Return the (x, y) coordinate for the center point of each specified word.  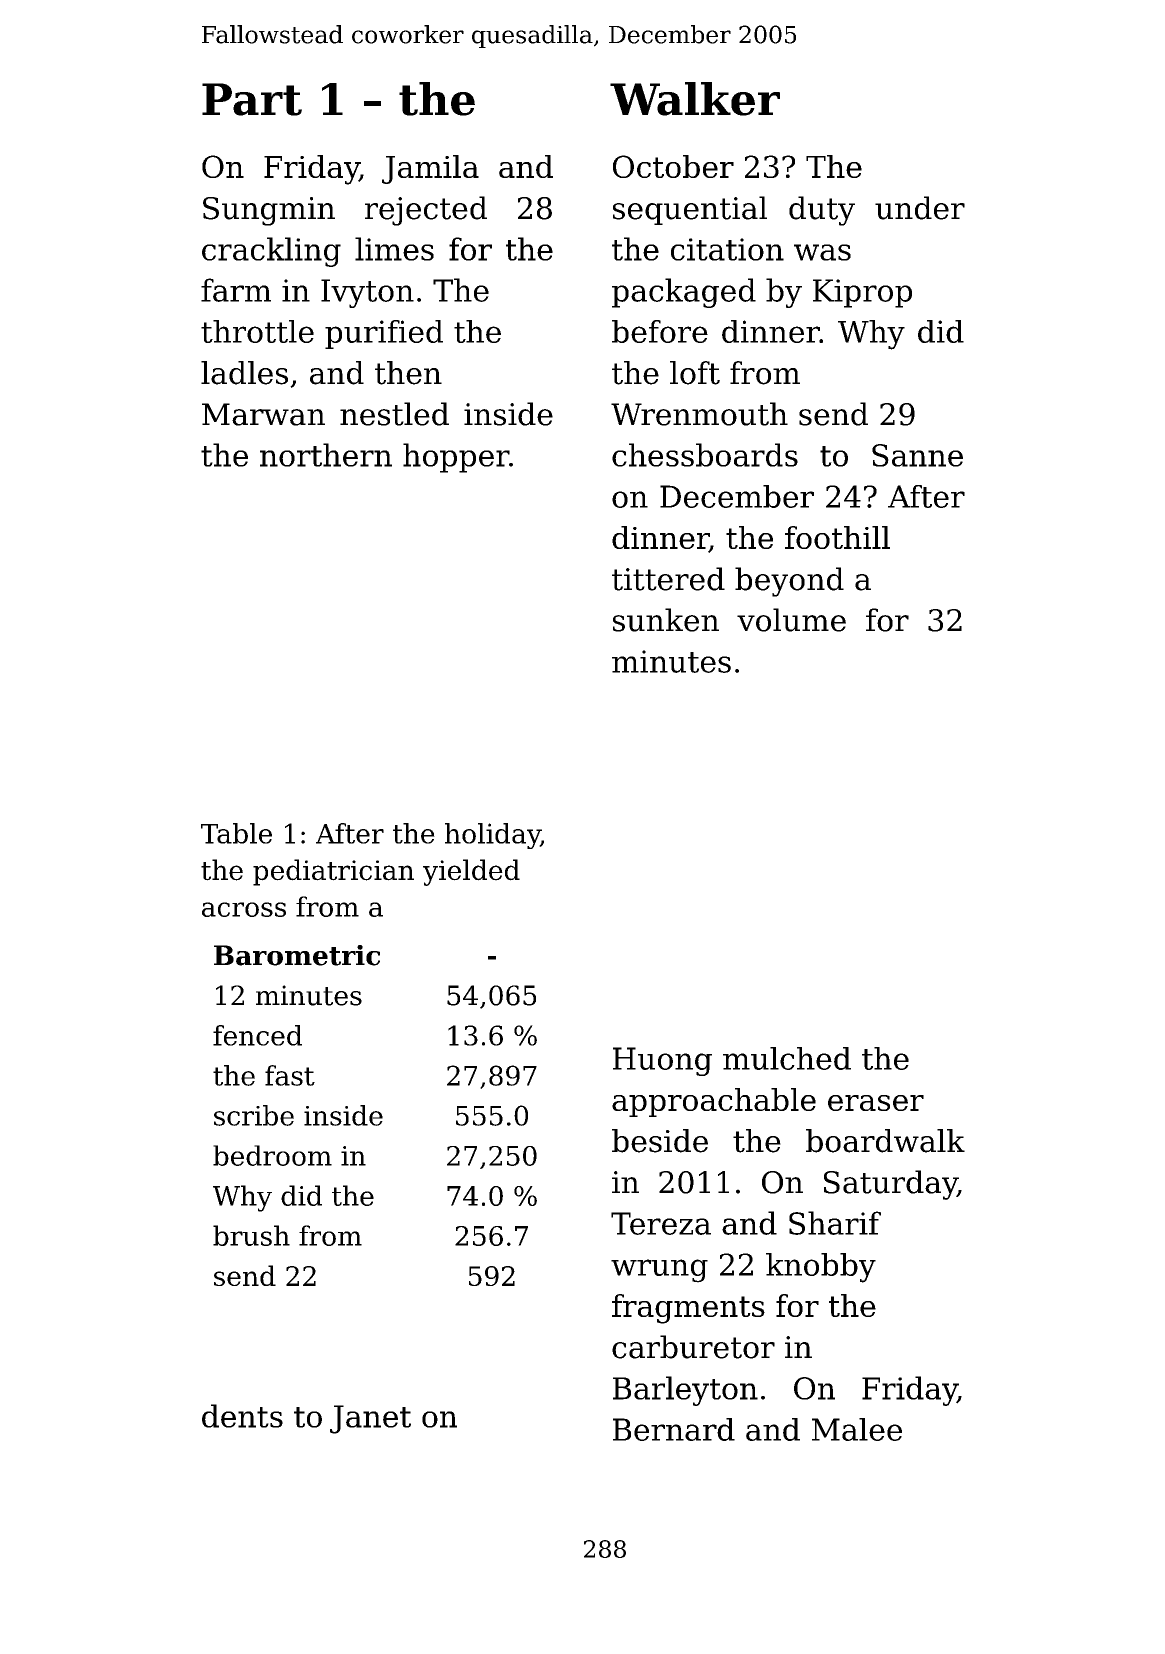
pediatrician (333, 872)
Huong (662, 1061)
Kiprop (862, 293)
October (673, 166)
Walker (695, 99)
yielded (471, 872)
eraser (876, 1103)
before (660, 331)
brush (251, 1235)
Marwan (263, 414)
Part (252, 99)
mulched (787, 1058)
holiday (493, 836)
